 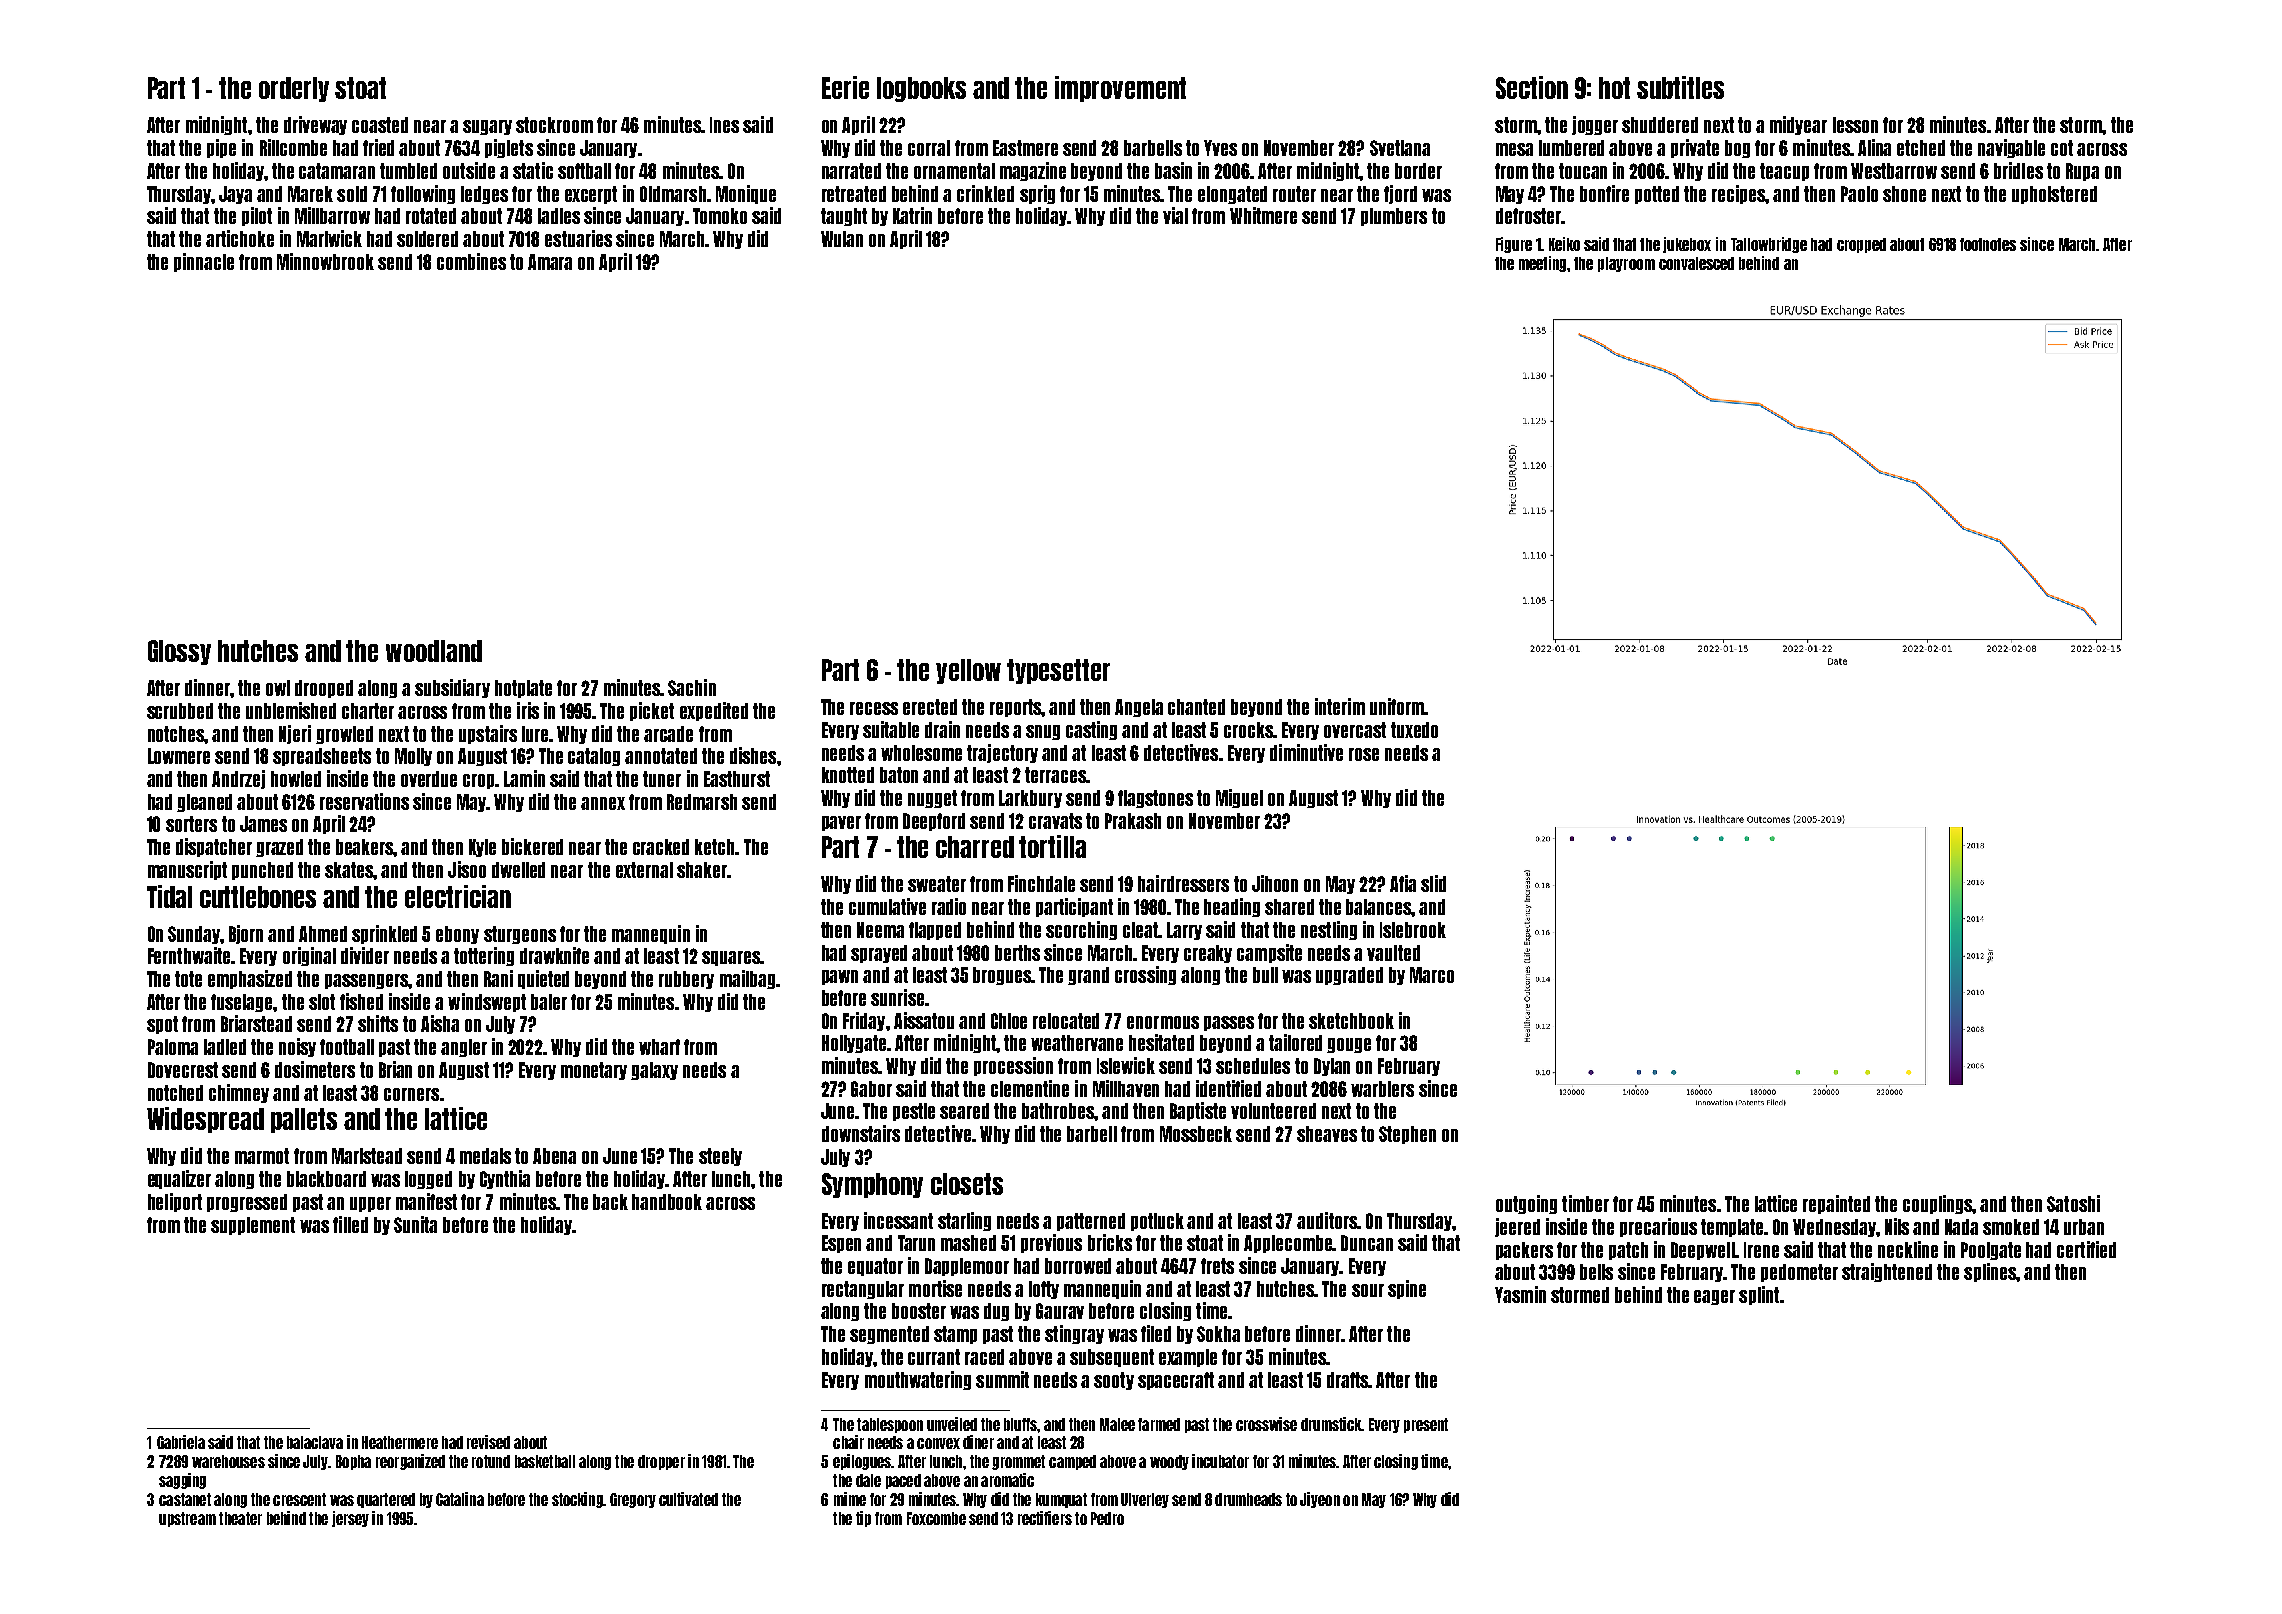 I want to click on couplings, so click(x=1938, y=1204).
